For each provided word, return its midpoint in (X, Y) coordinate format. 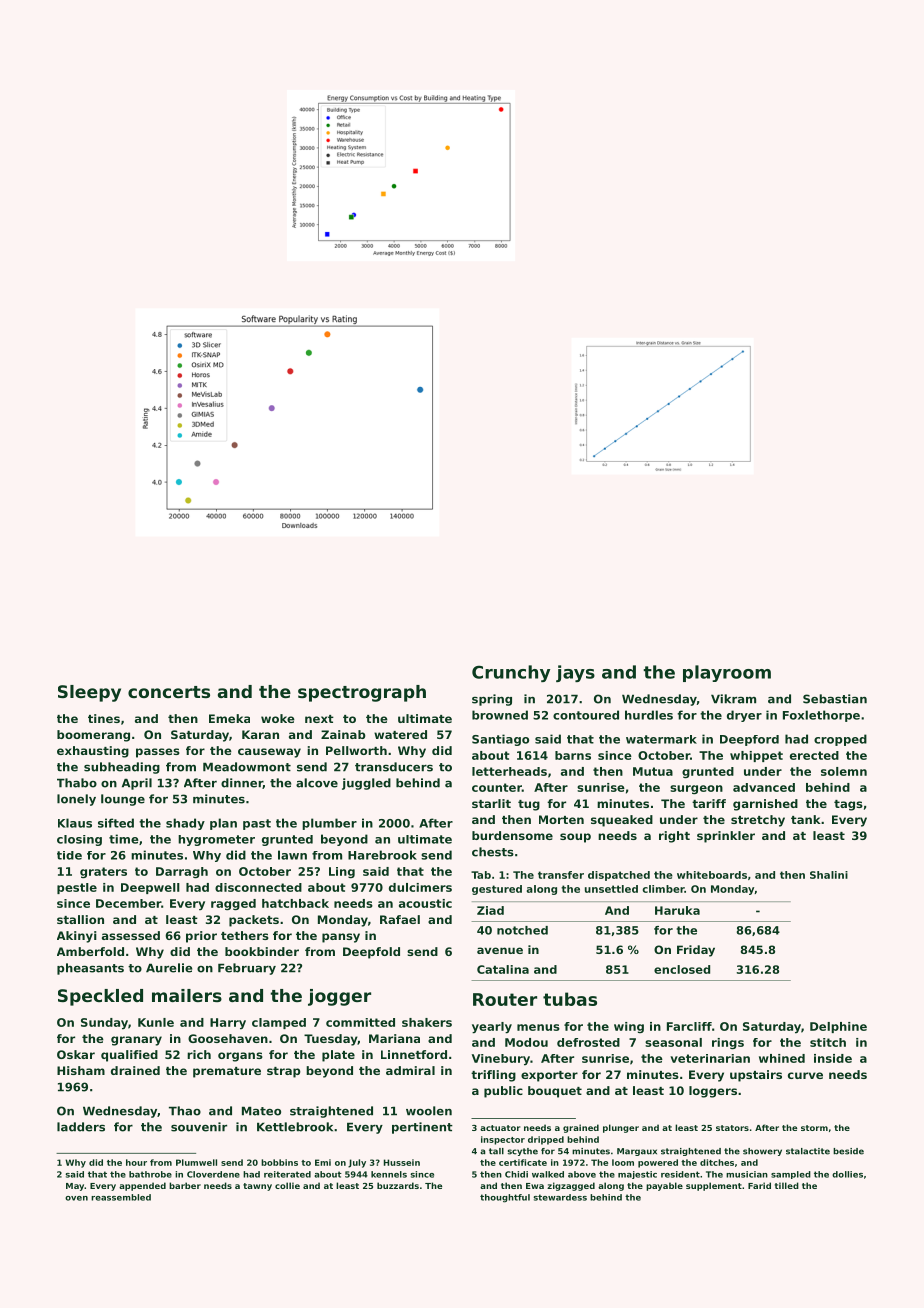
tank (806, 819)
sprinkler (726, 837)
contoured (586, 715)
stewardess (560, 1197)
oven (76, 1198)
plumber (329, 824)
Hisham (81, 1070)
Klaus (75, 823)
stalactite (808, 1151)
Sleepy (89, 693)
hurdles (649, 715)
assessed (131, 935)
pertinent (422, 1128)
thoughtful (505, 1198)
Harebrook (382, 855)
